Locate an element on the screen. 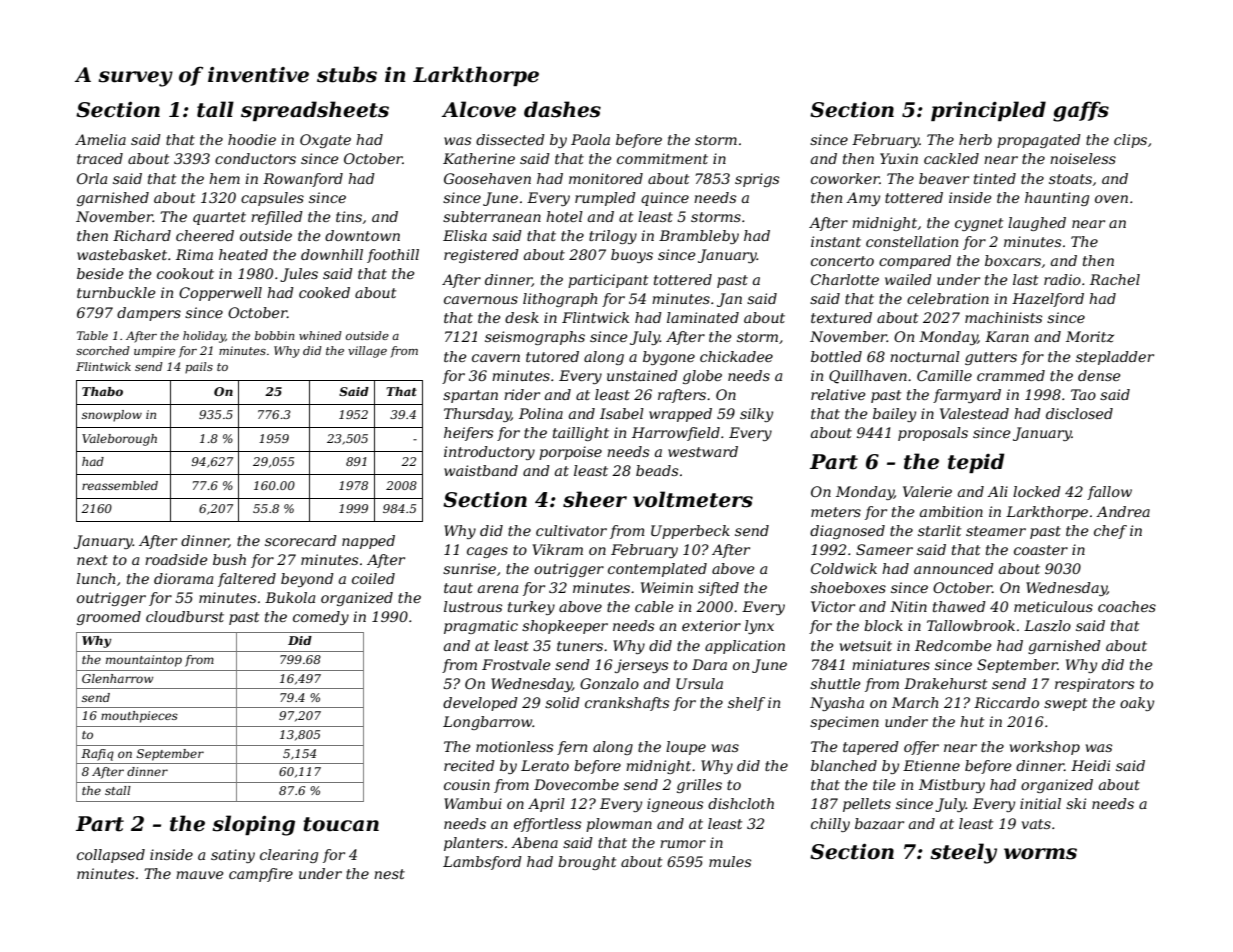 This screenshot has width=1233, height=952. Valestead is located at coordinates (974, 413).
